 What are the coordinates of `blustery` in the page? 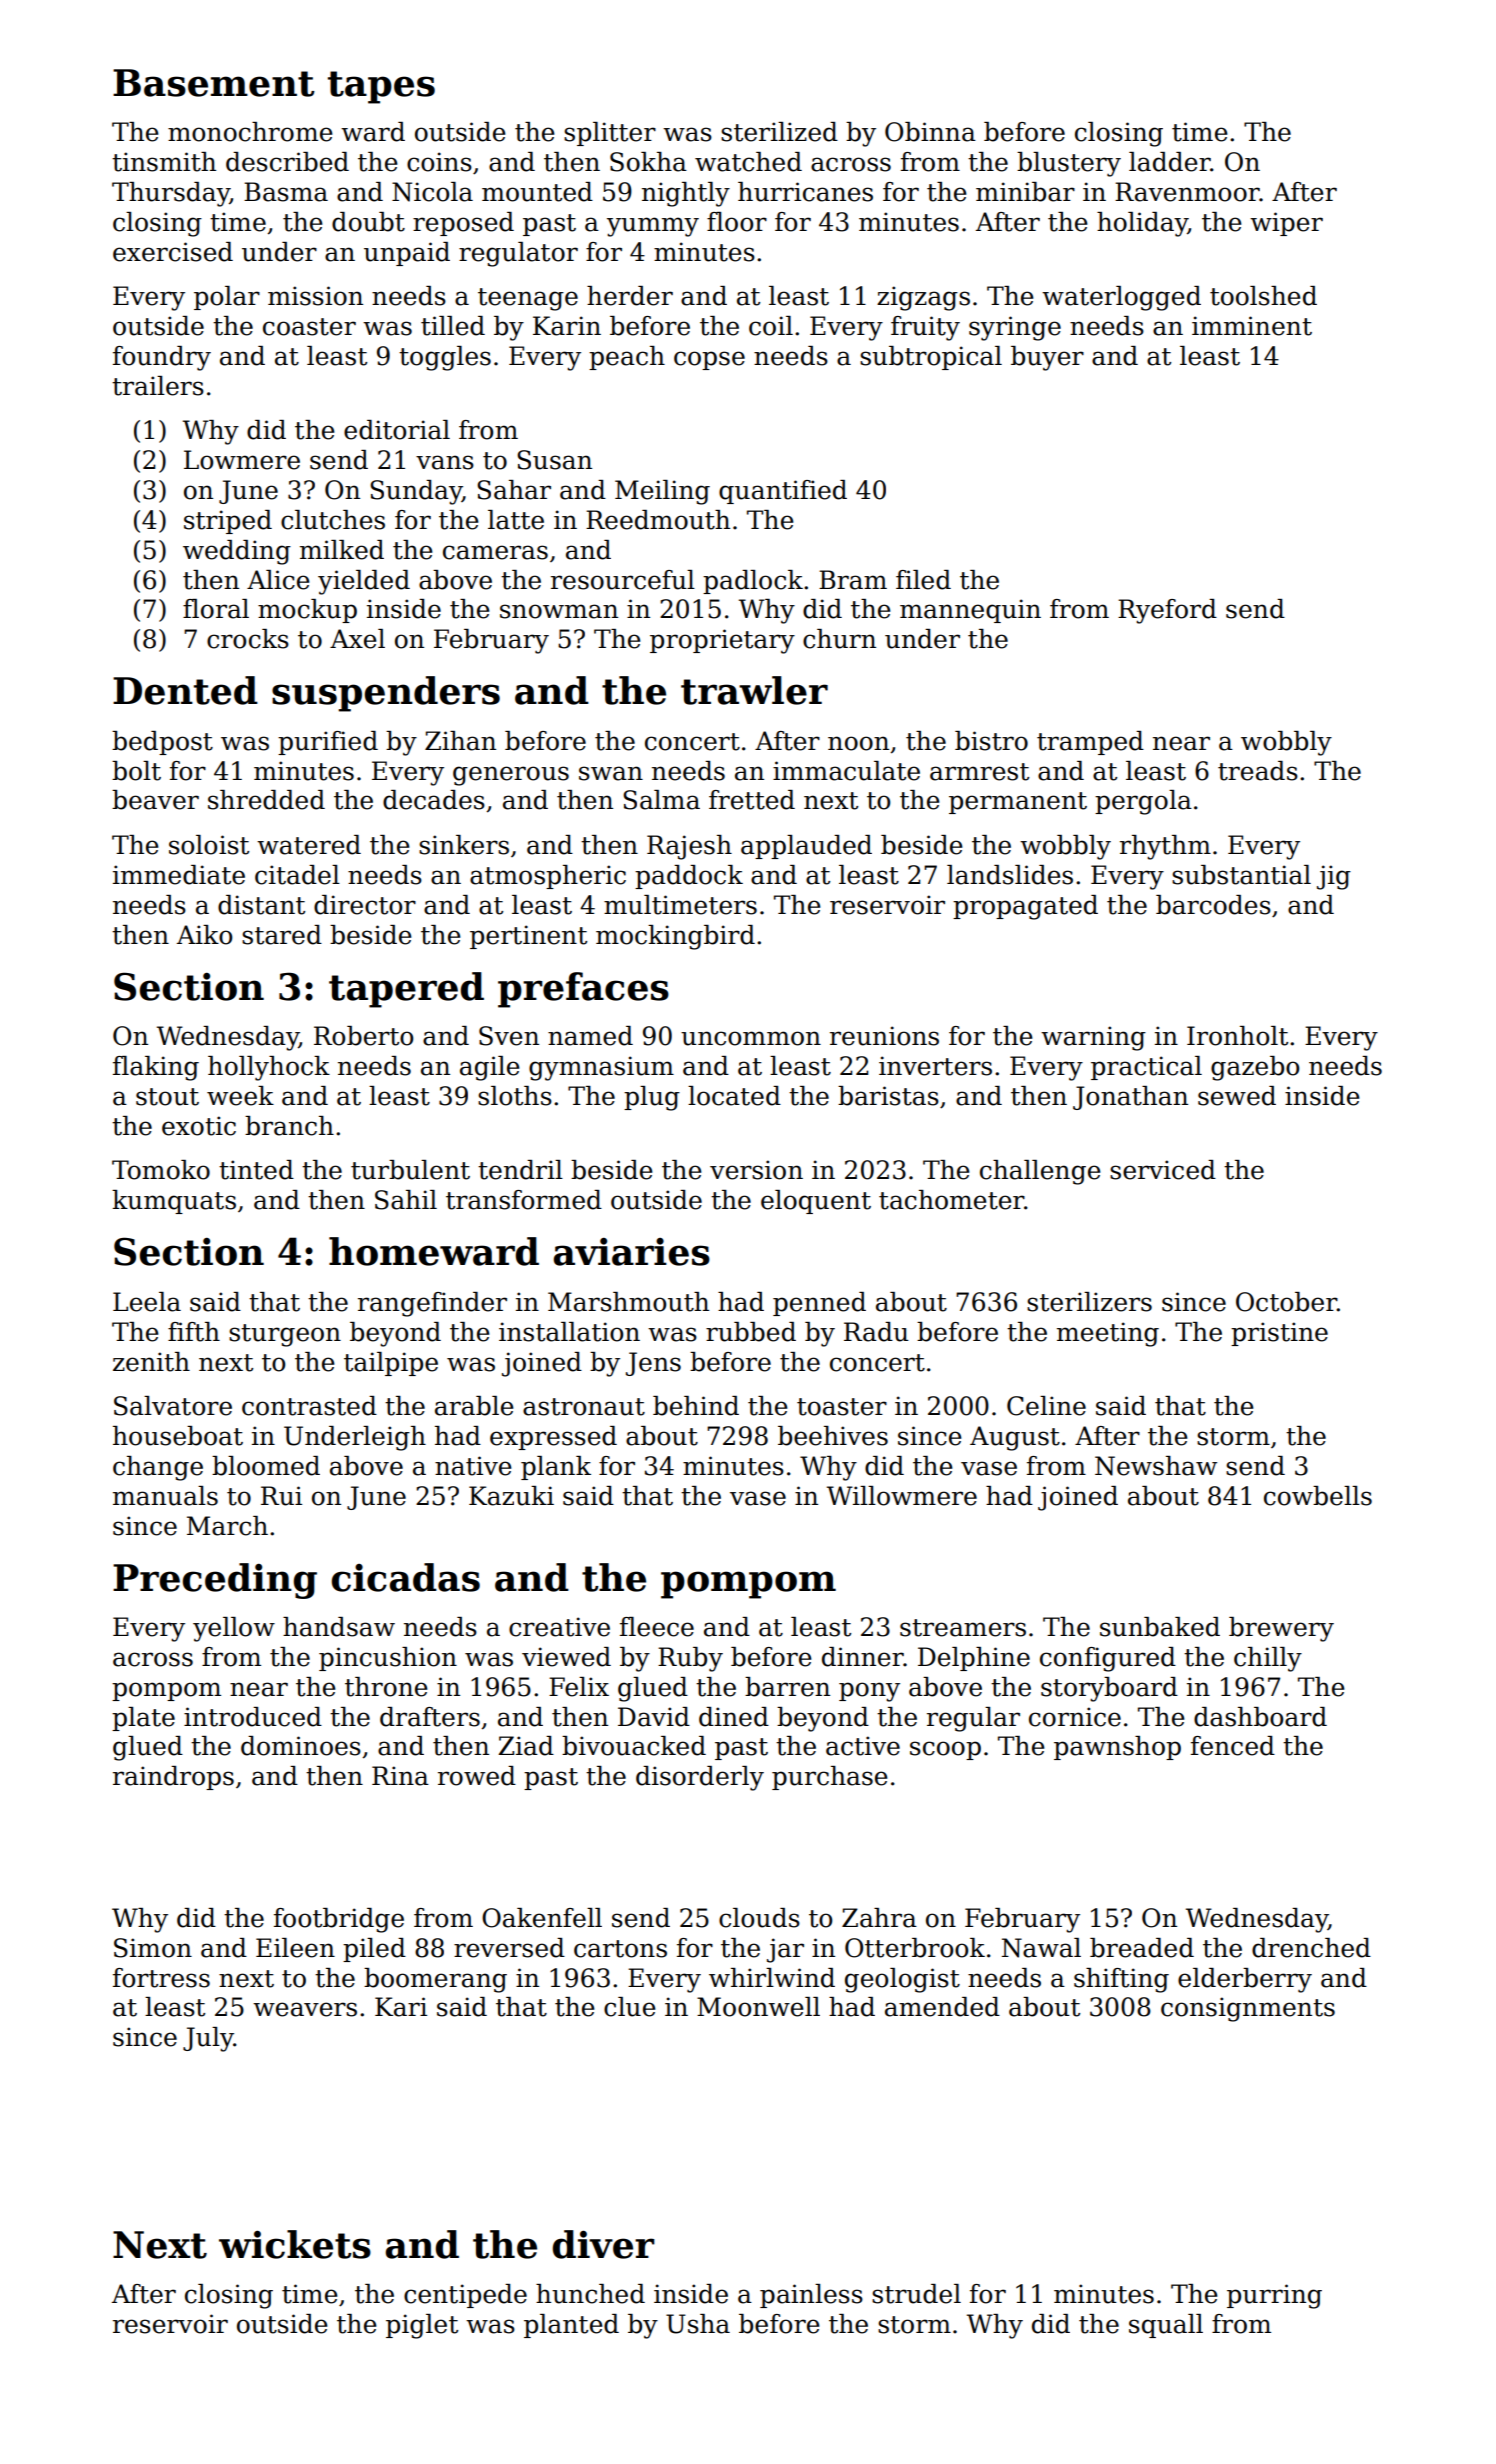 It's located at (1069, 164).
